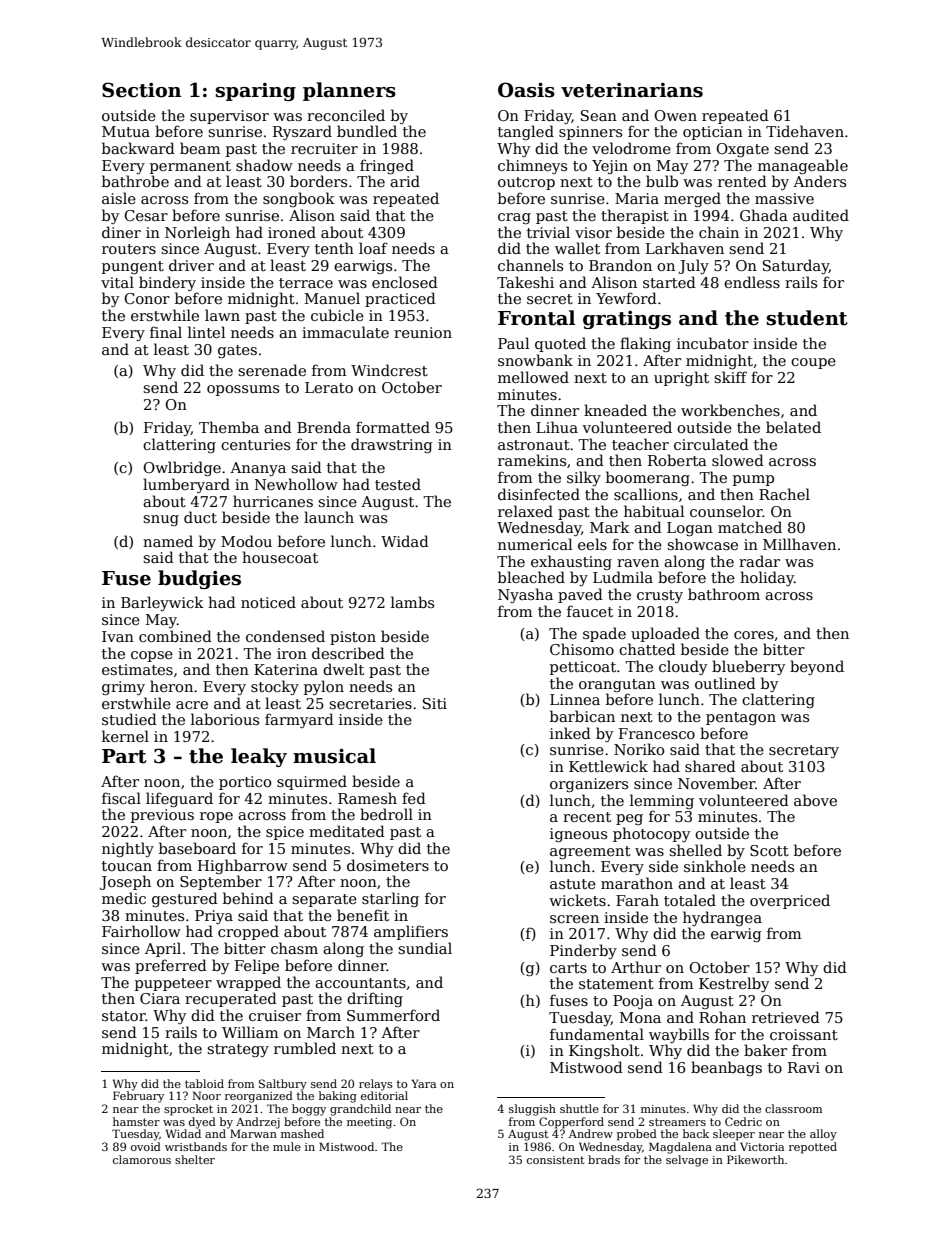  What do you see at coordinates (160, 998) in the screenshot?
I see `Ciara` at bounding box center [160, 998].
